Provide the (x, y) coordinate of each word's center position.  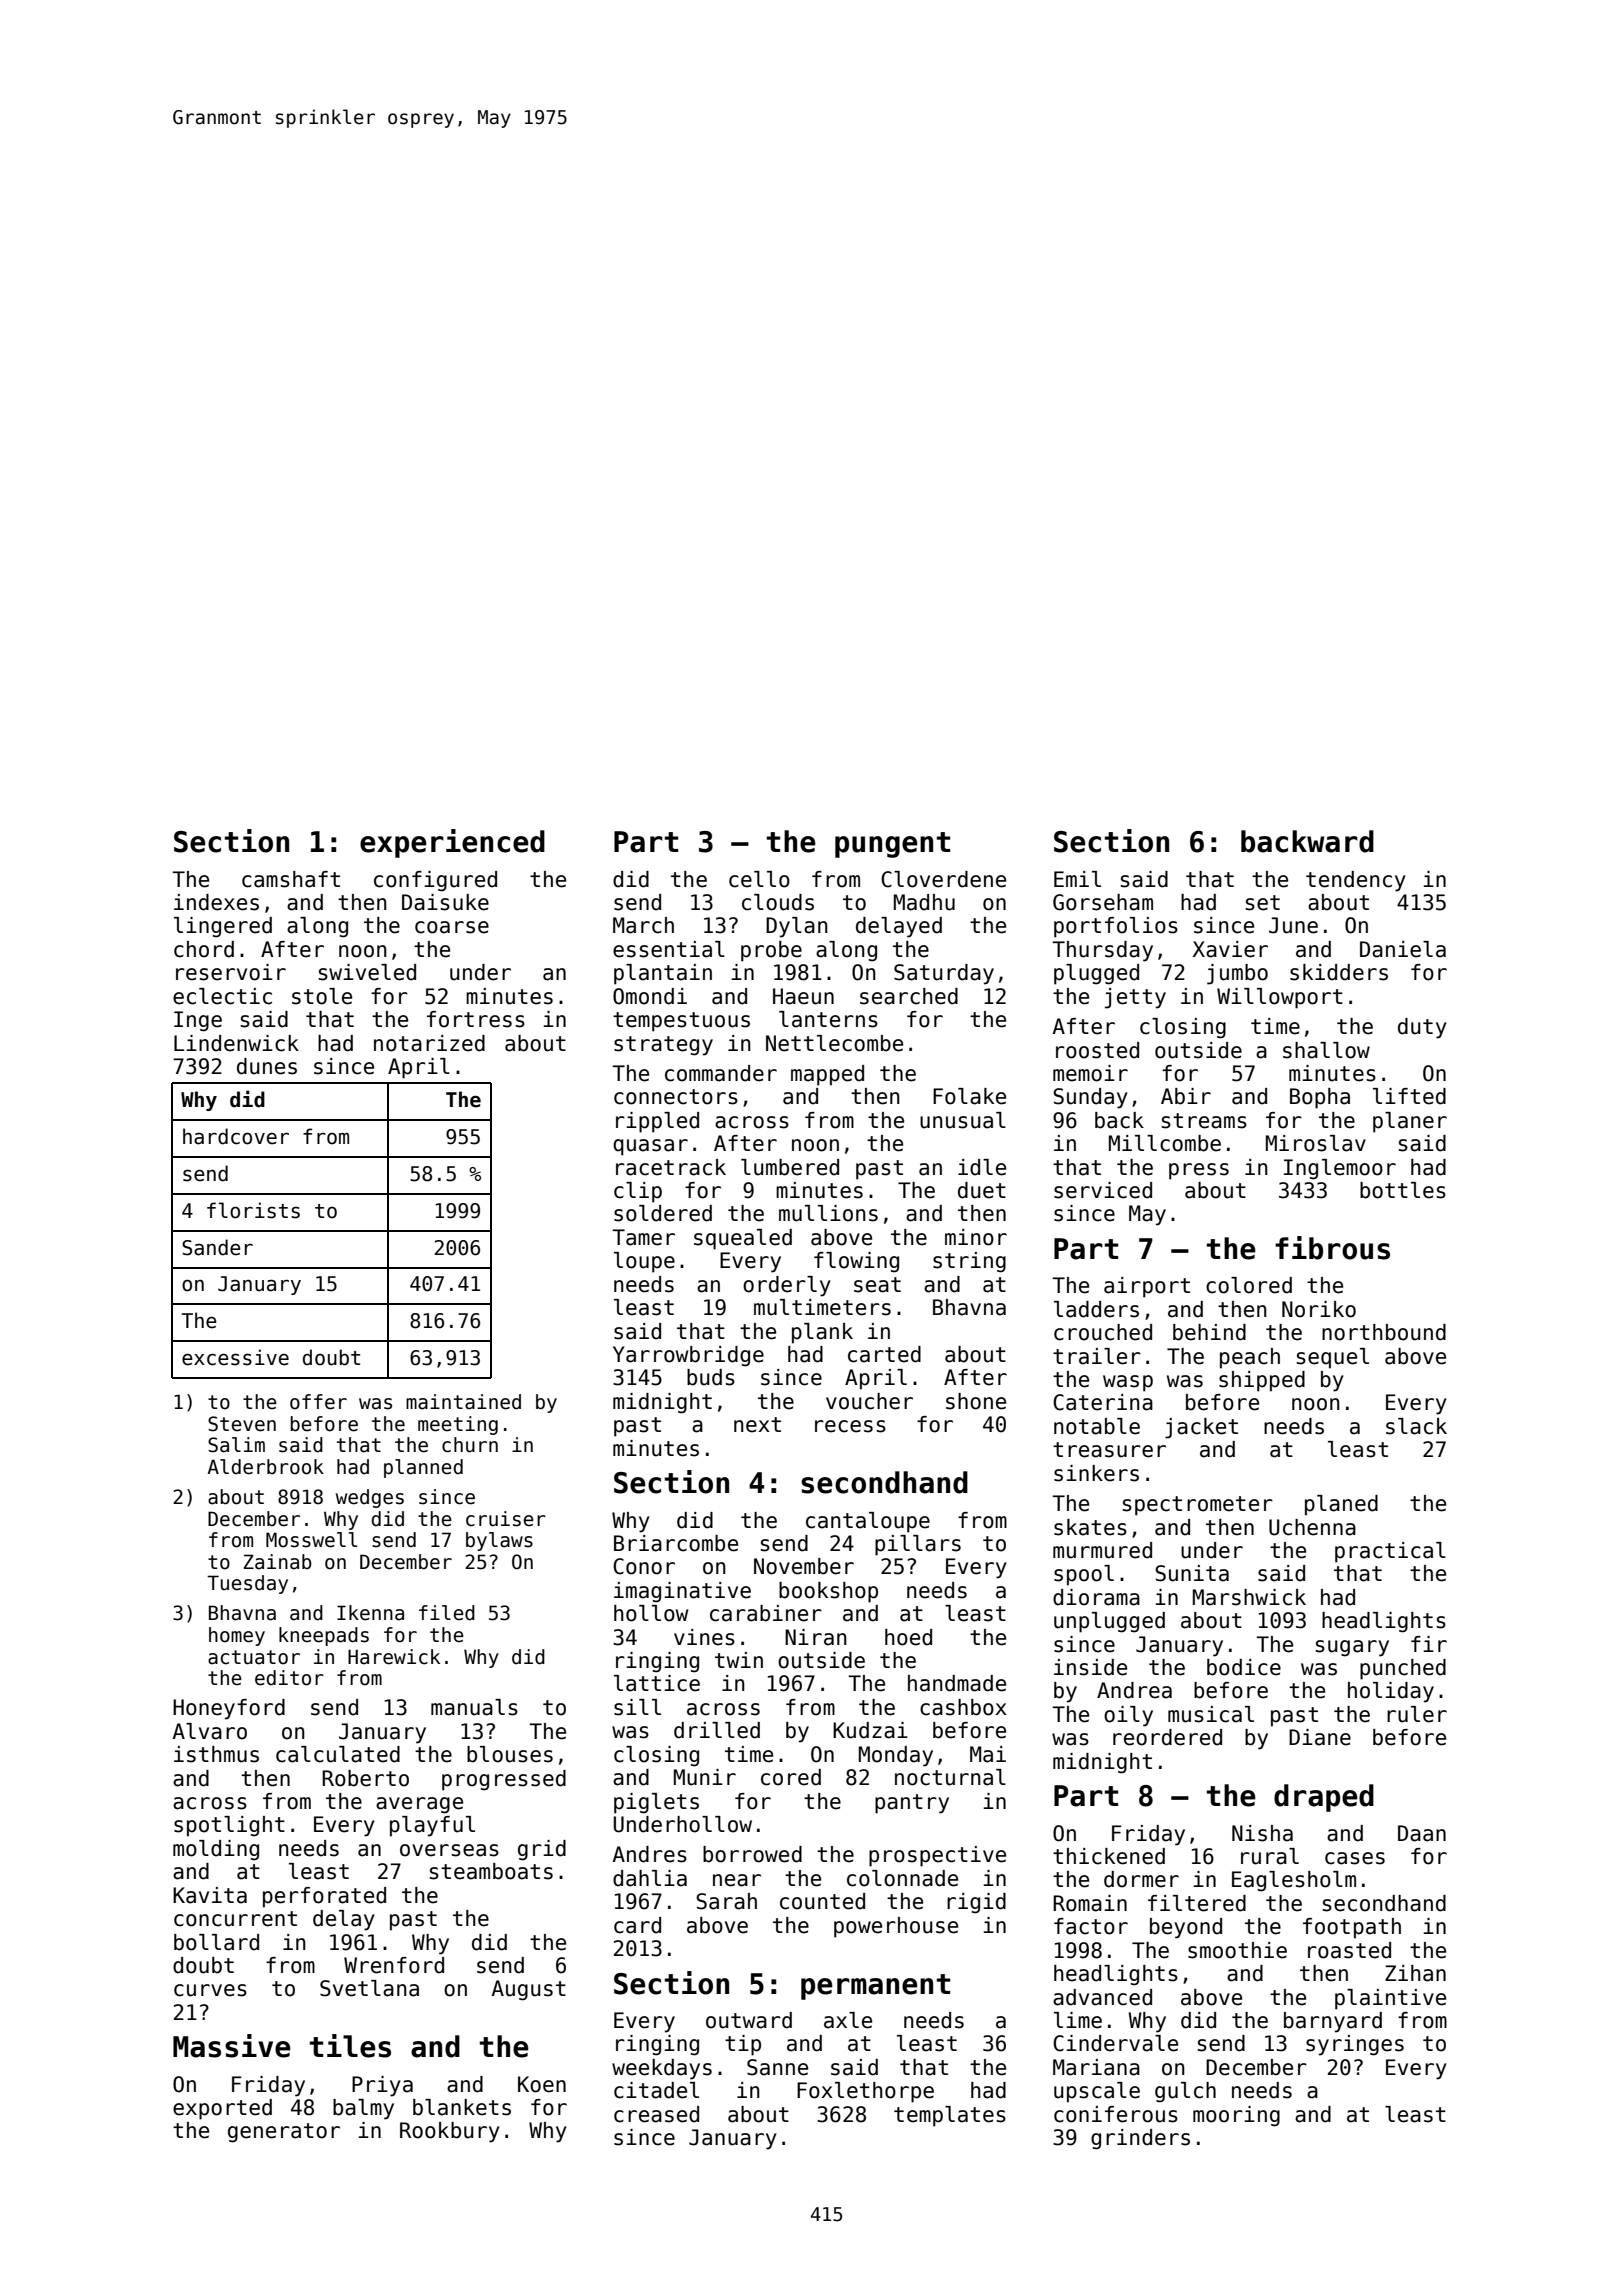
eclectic (222, 996)
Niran (816, 1637)
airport (1147, 1287)
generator (284, 2133)
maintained (463, 1402)
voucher (869, 1401)
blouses (510, 1754)
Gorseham (1103, 902)
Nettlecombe (834, 1043)
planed (1341, 1505)
